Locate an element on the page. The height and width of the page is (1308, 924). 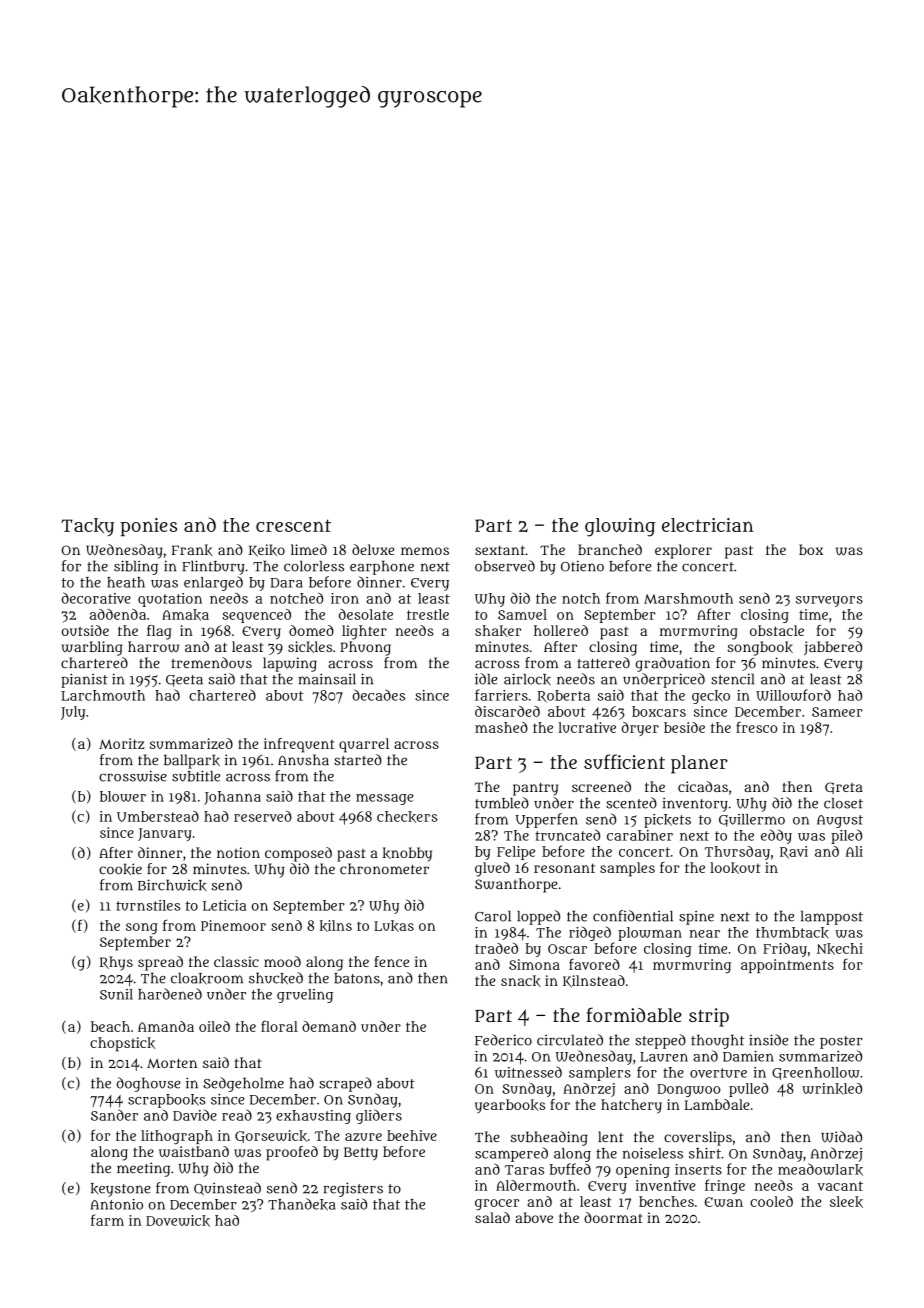
demand is located at coordinates (329, 1026).
